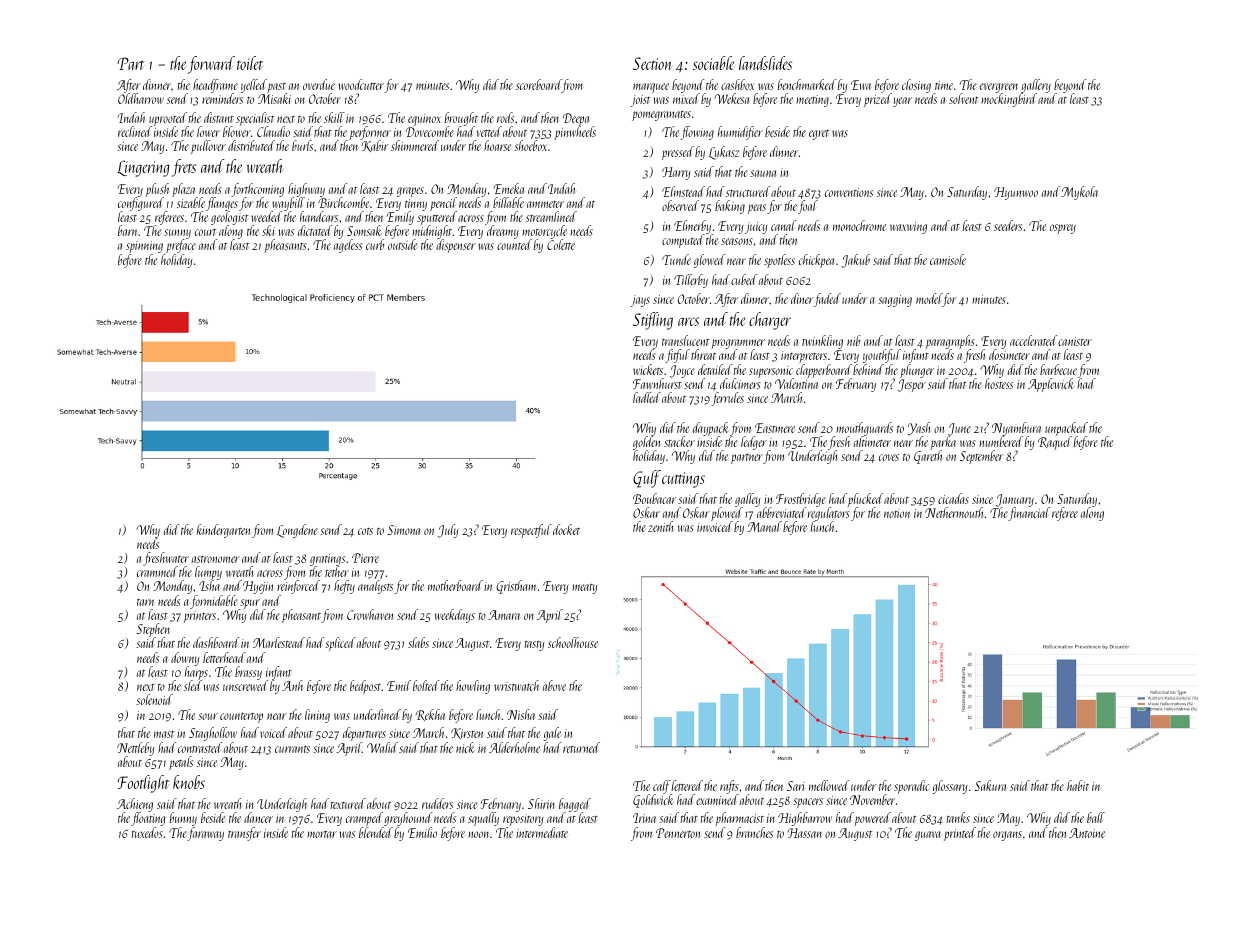  I want to click on Raquel, so click(1054, 443).
